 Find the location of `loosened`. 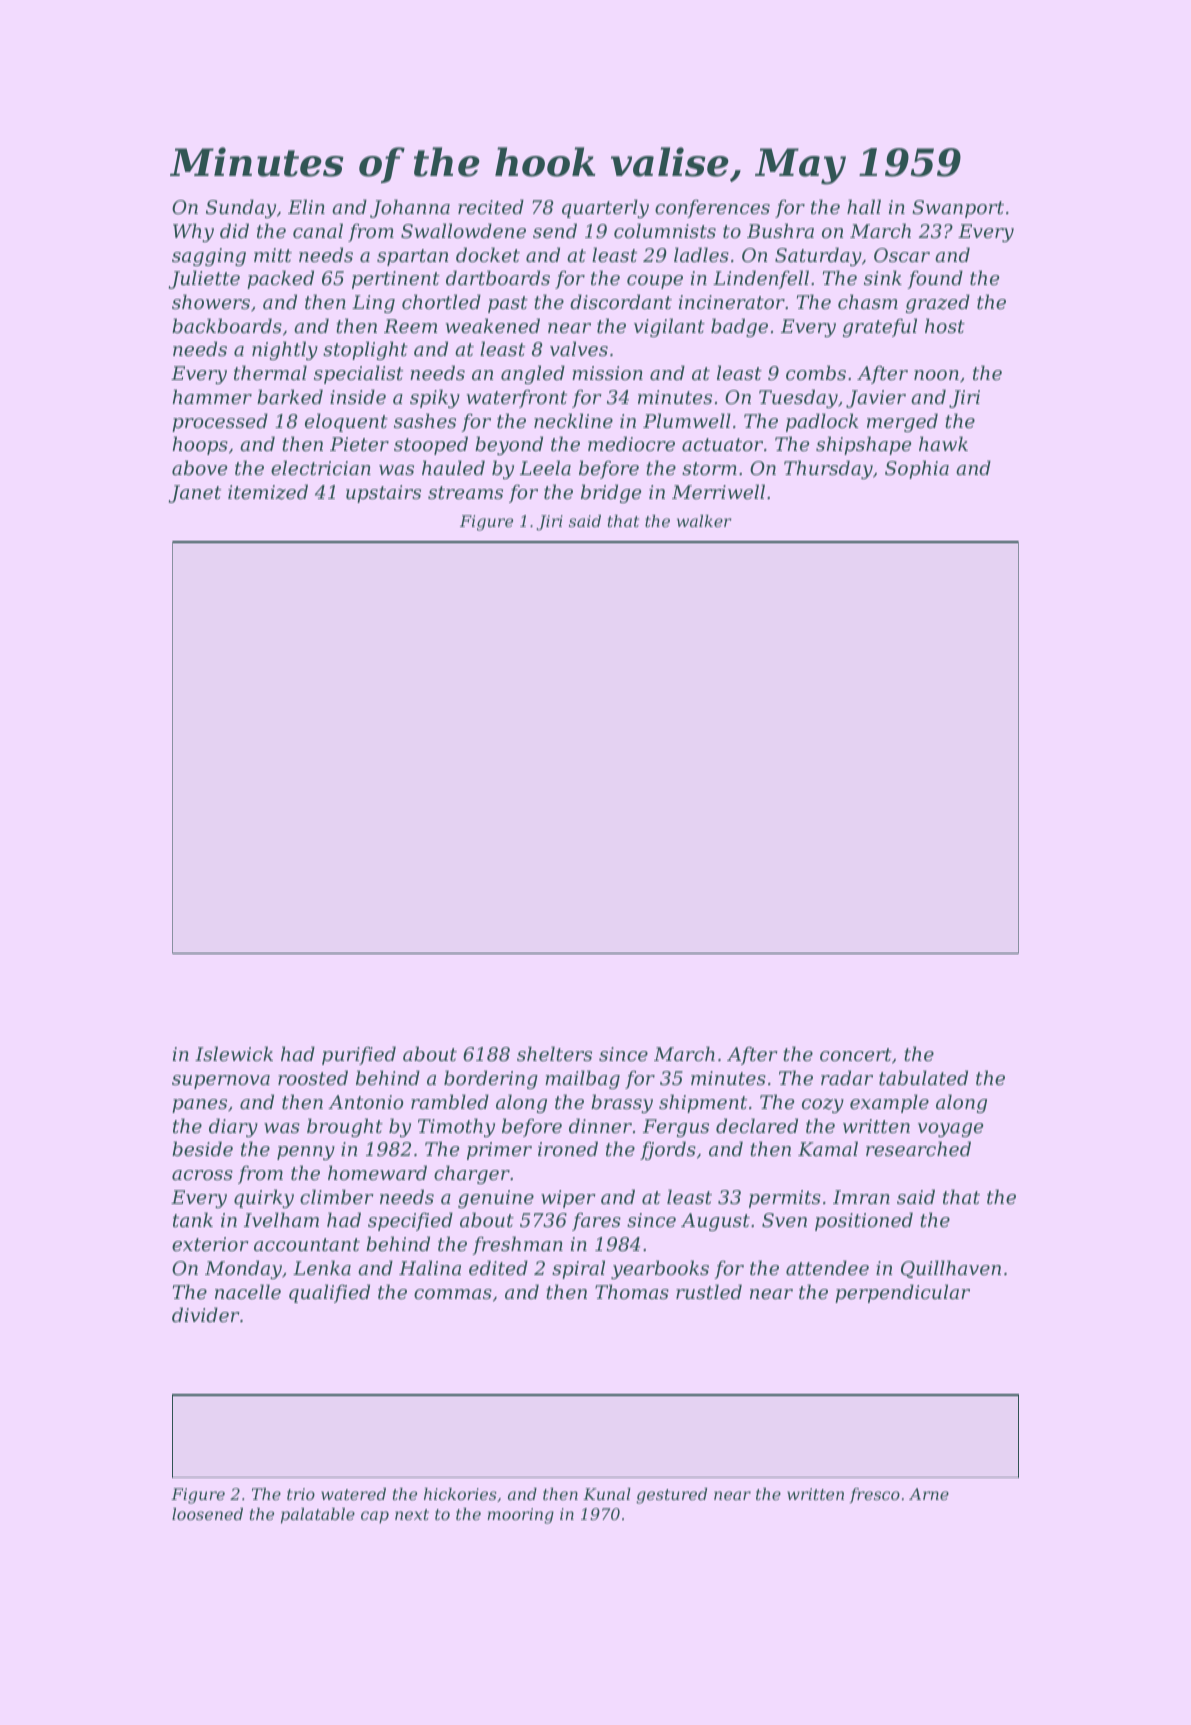

loosened is located at coordinates (207, 1514).
